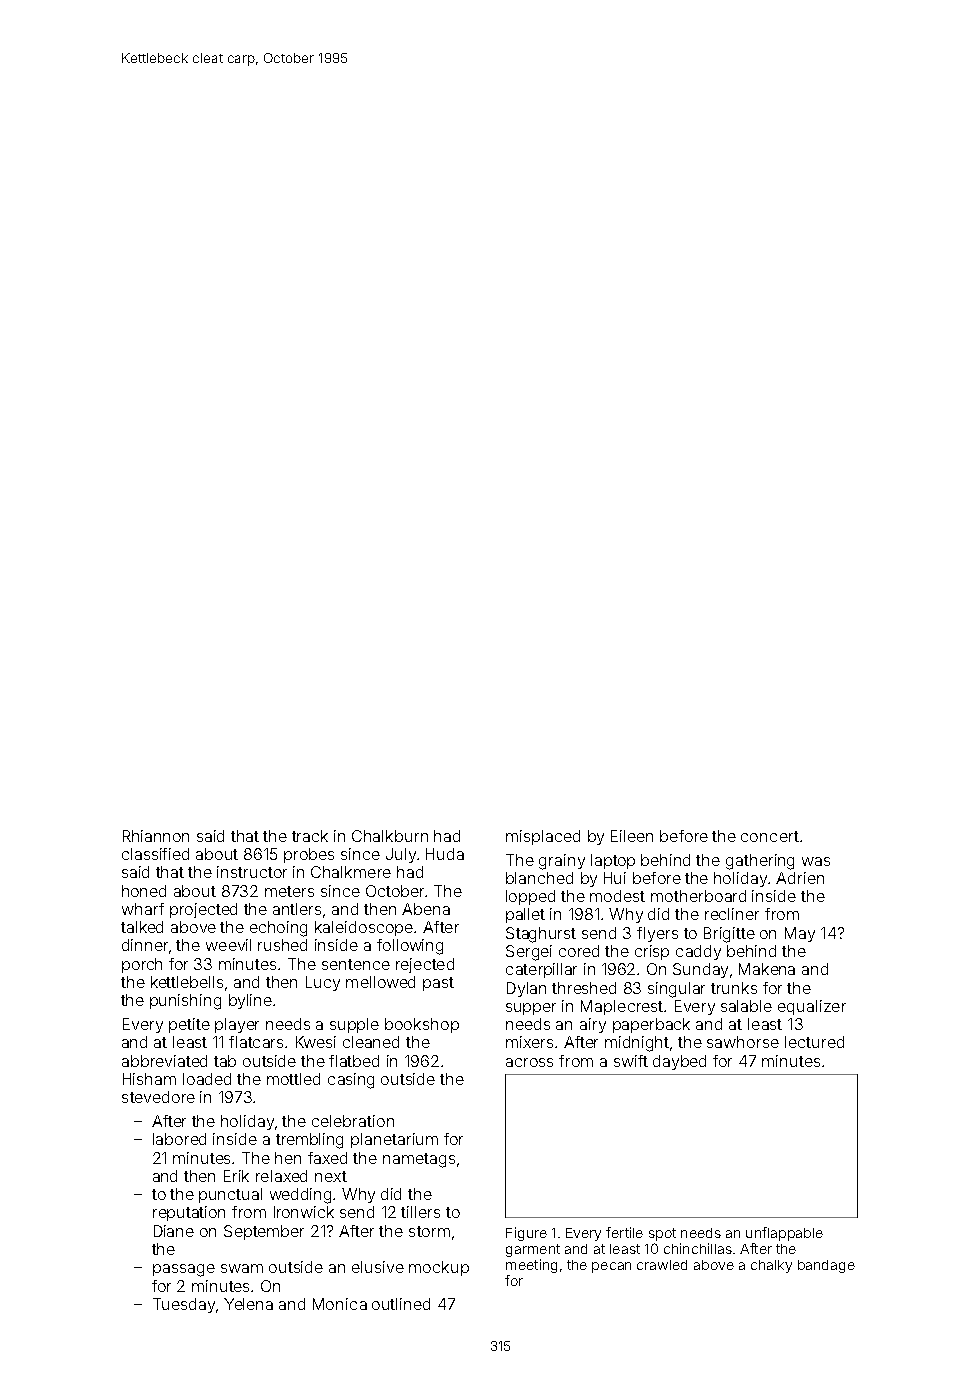 Image resolution: width=979 pixels, height=1390 pixels. I want to click on gathering, so click(760, 862).
